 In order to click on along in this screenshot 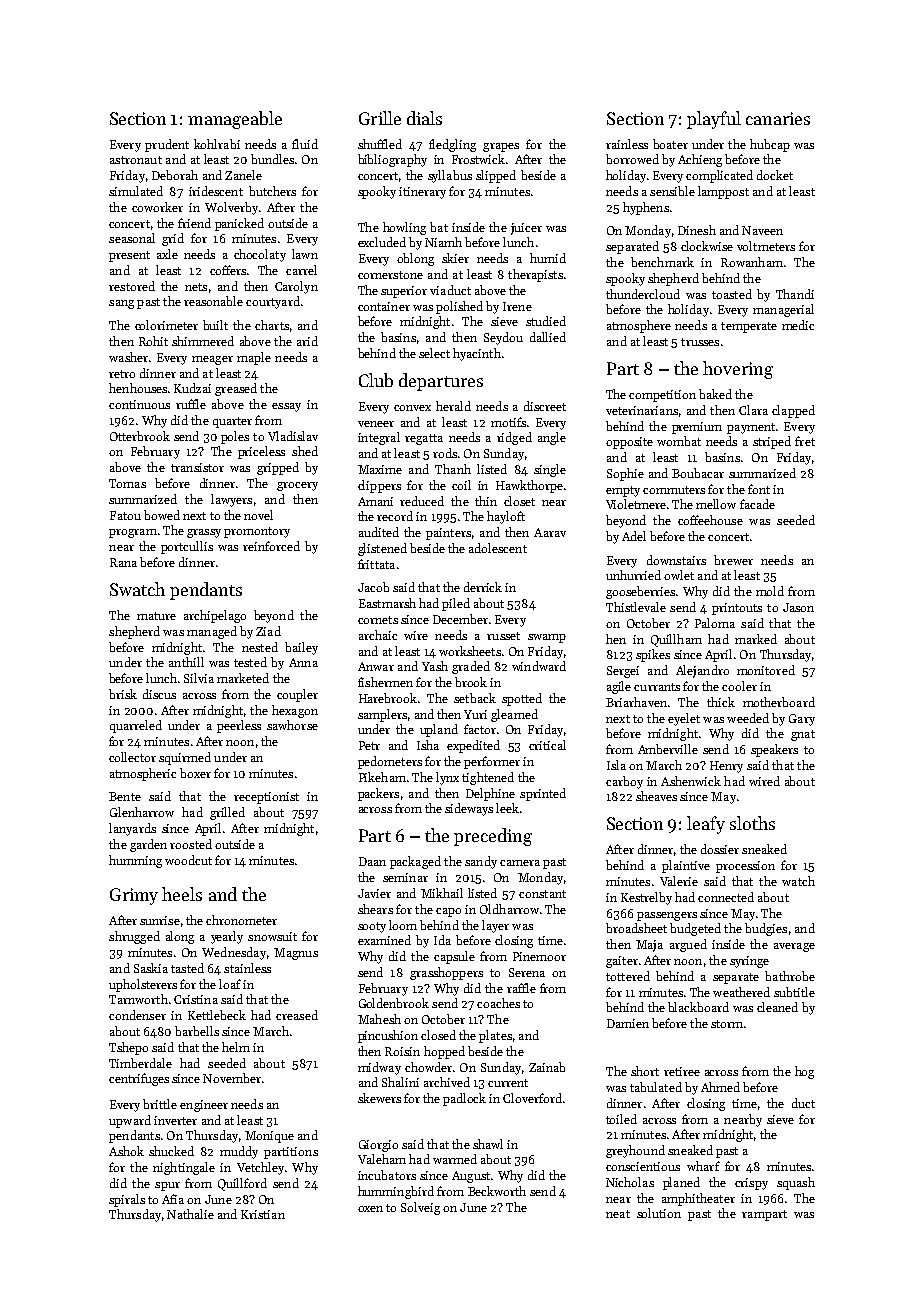, I will do `click(180, 937)`.
